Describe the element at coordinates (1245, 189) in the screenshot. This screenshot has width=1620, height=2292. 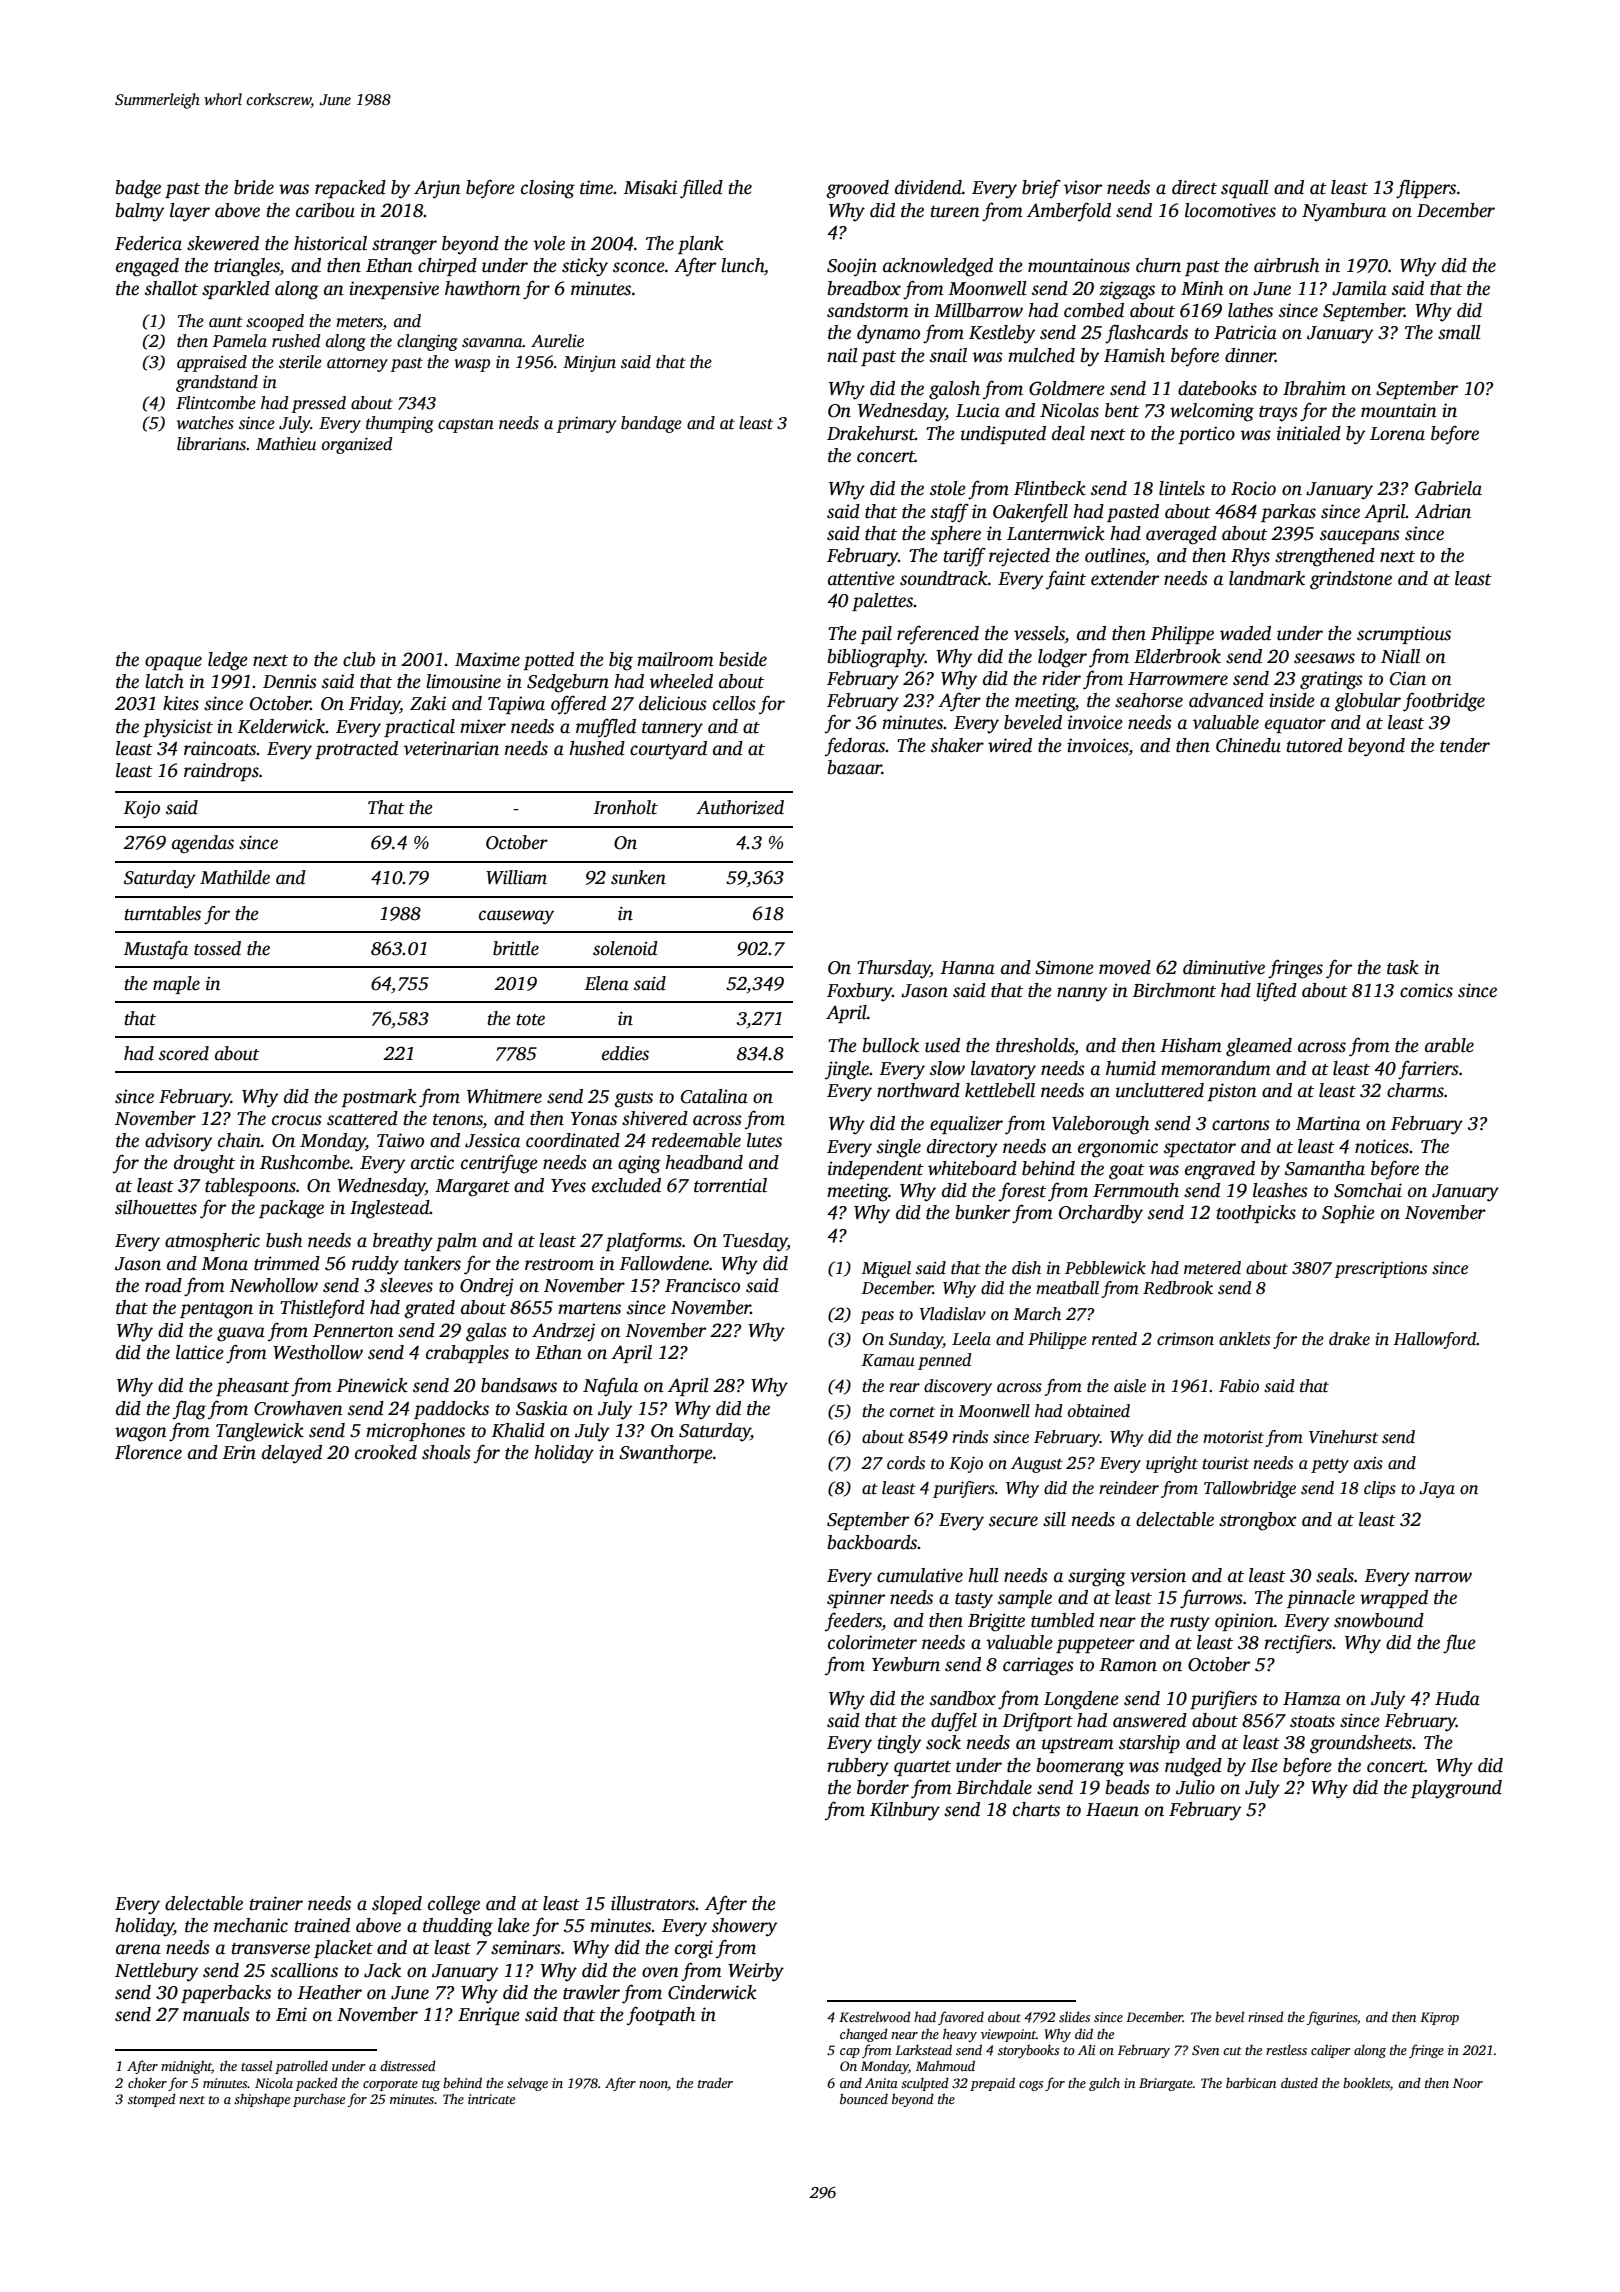
I see `squall` at that location.
